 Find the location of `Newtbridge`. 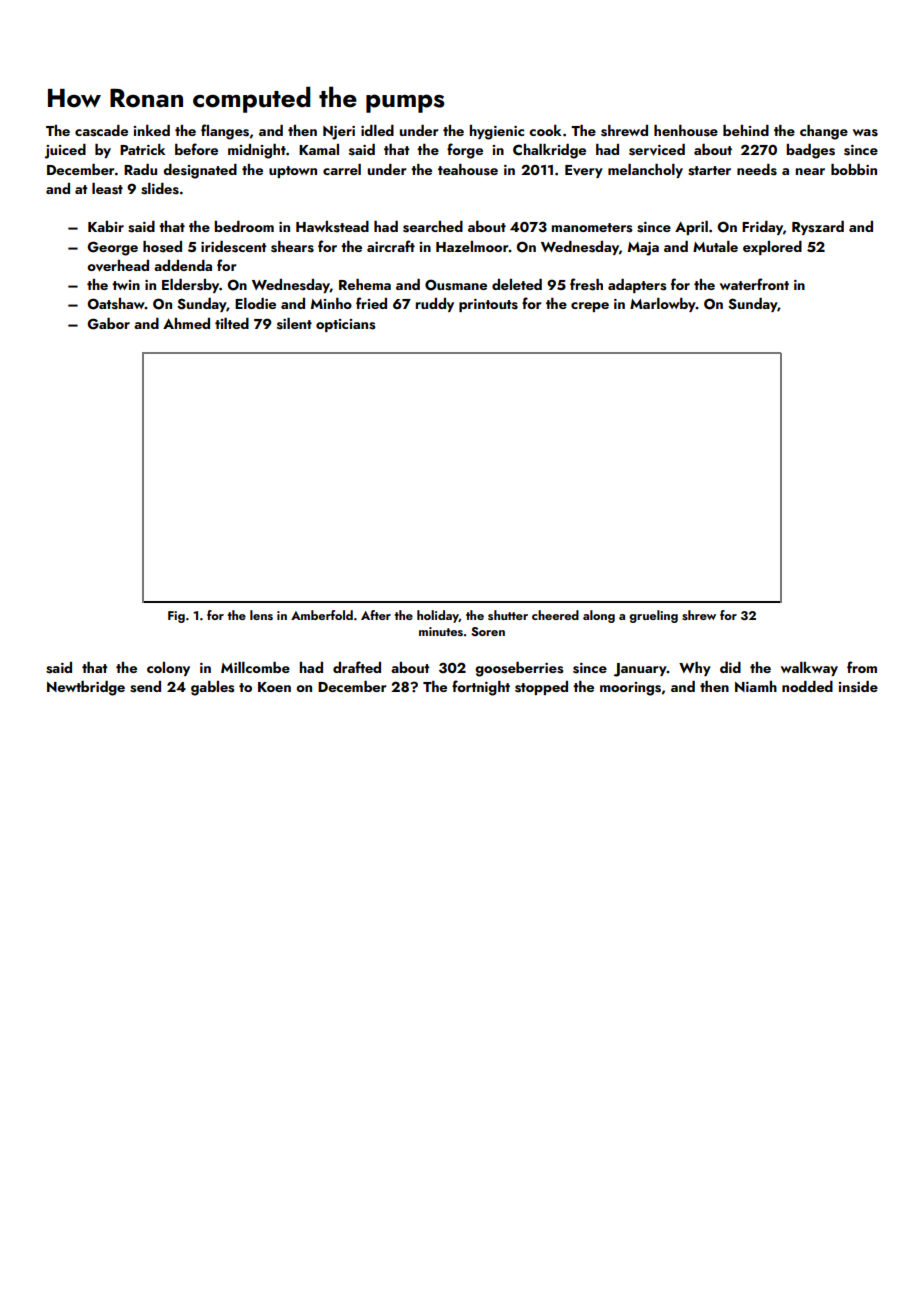

Newtbridge is located at coordinates (86, 688).
